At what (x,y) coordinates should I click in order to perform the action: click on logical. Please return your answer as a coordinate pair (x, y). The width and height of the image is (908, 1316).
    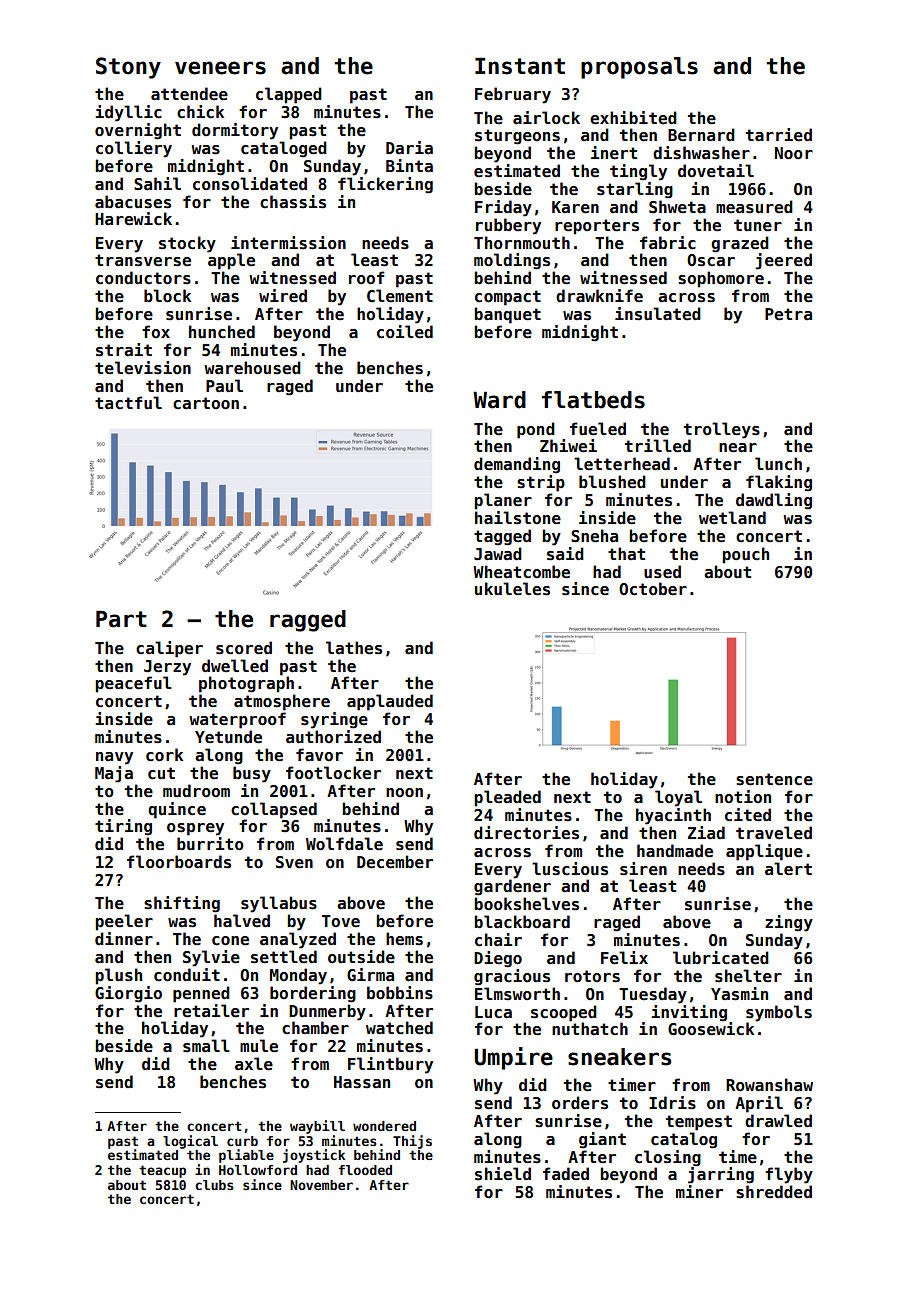
    Looking at the image, I should click on (190, 1142).
